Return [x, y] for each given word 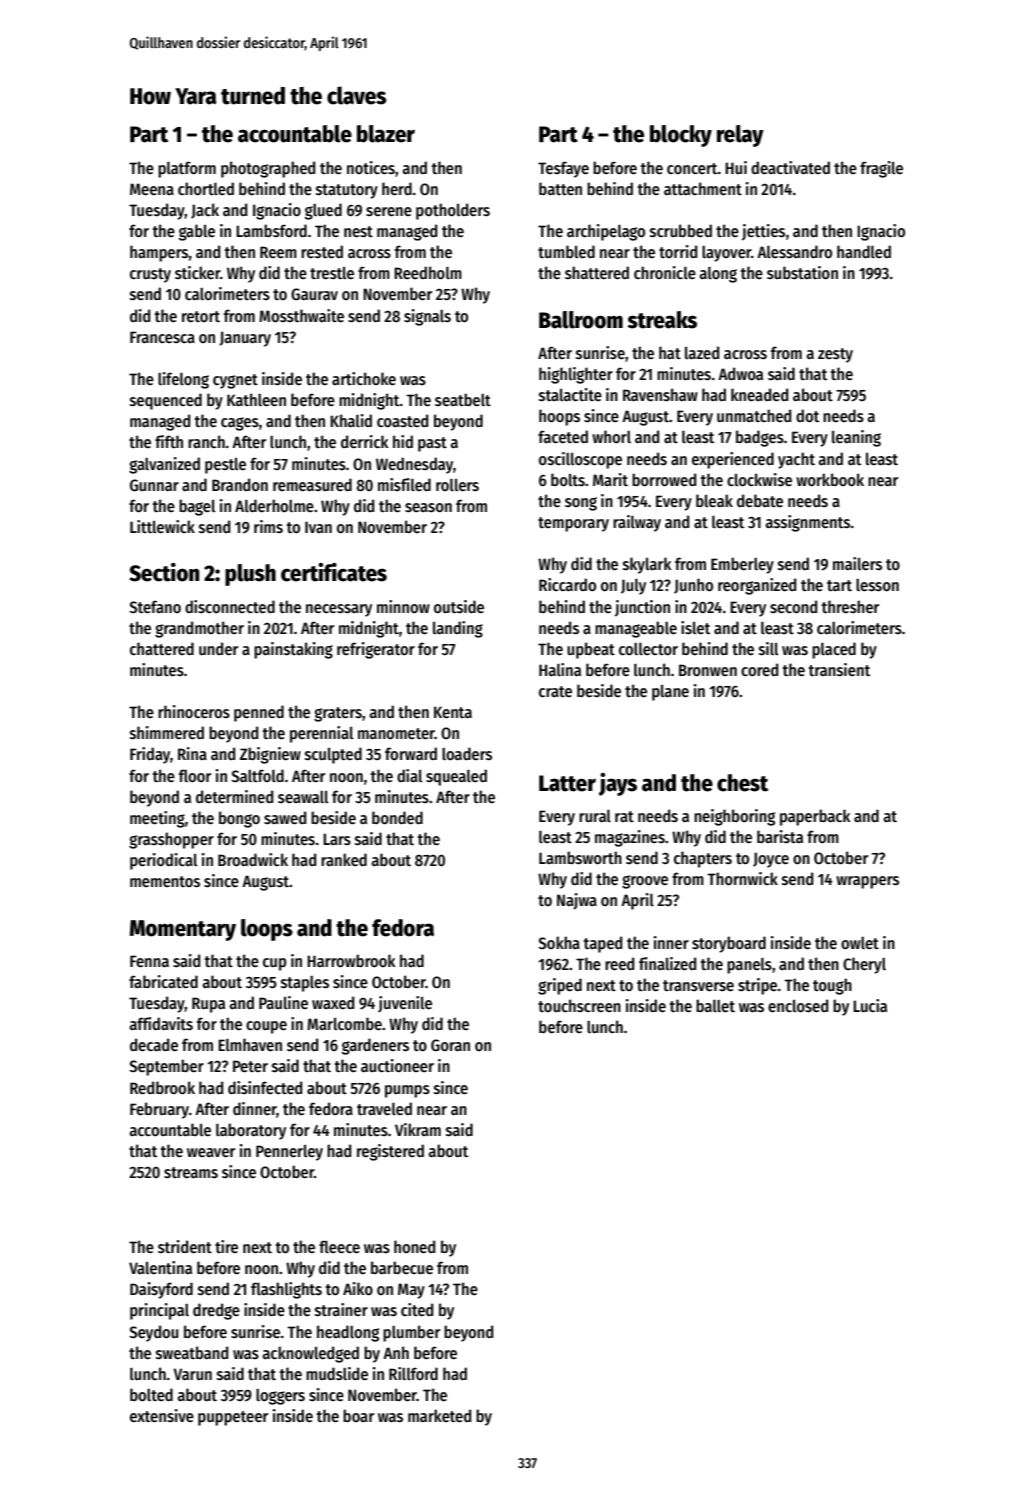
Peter [250, 1066]
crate [555, 691]
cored [759, 669]
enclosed [798, 1006]
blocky [681, 136]
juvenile [405, 1004]
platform [187, 169]
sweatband [192, 1352]
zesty [835, 355]
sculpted [333, 755]
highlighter [576, 375]
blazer [386, 134]
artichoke [364, 378]
